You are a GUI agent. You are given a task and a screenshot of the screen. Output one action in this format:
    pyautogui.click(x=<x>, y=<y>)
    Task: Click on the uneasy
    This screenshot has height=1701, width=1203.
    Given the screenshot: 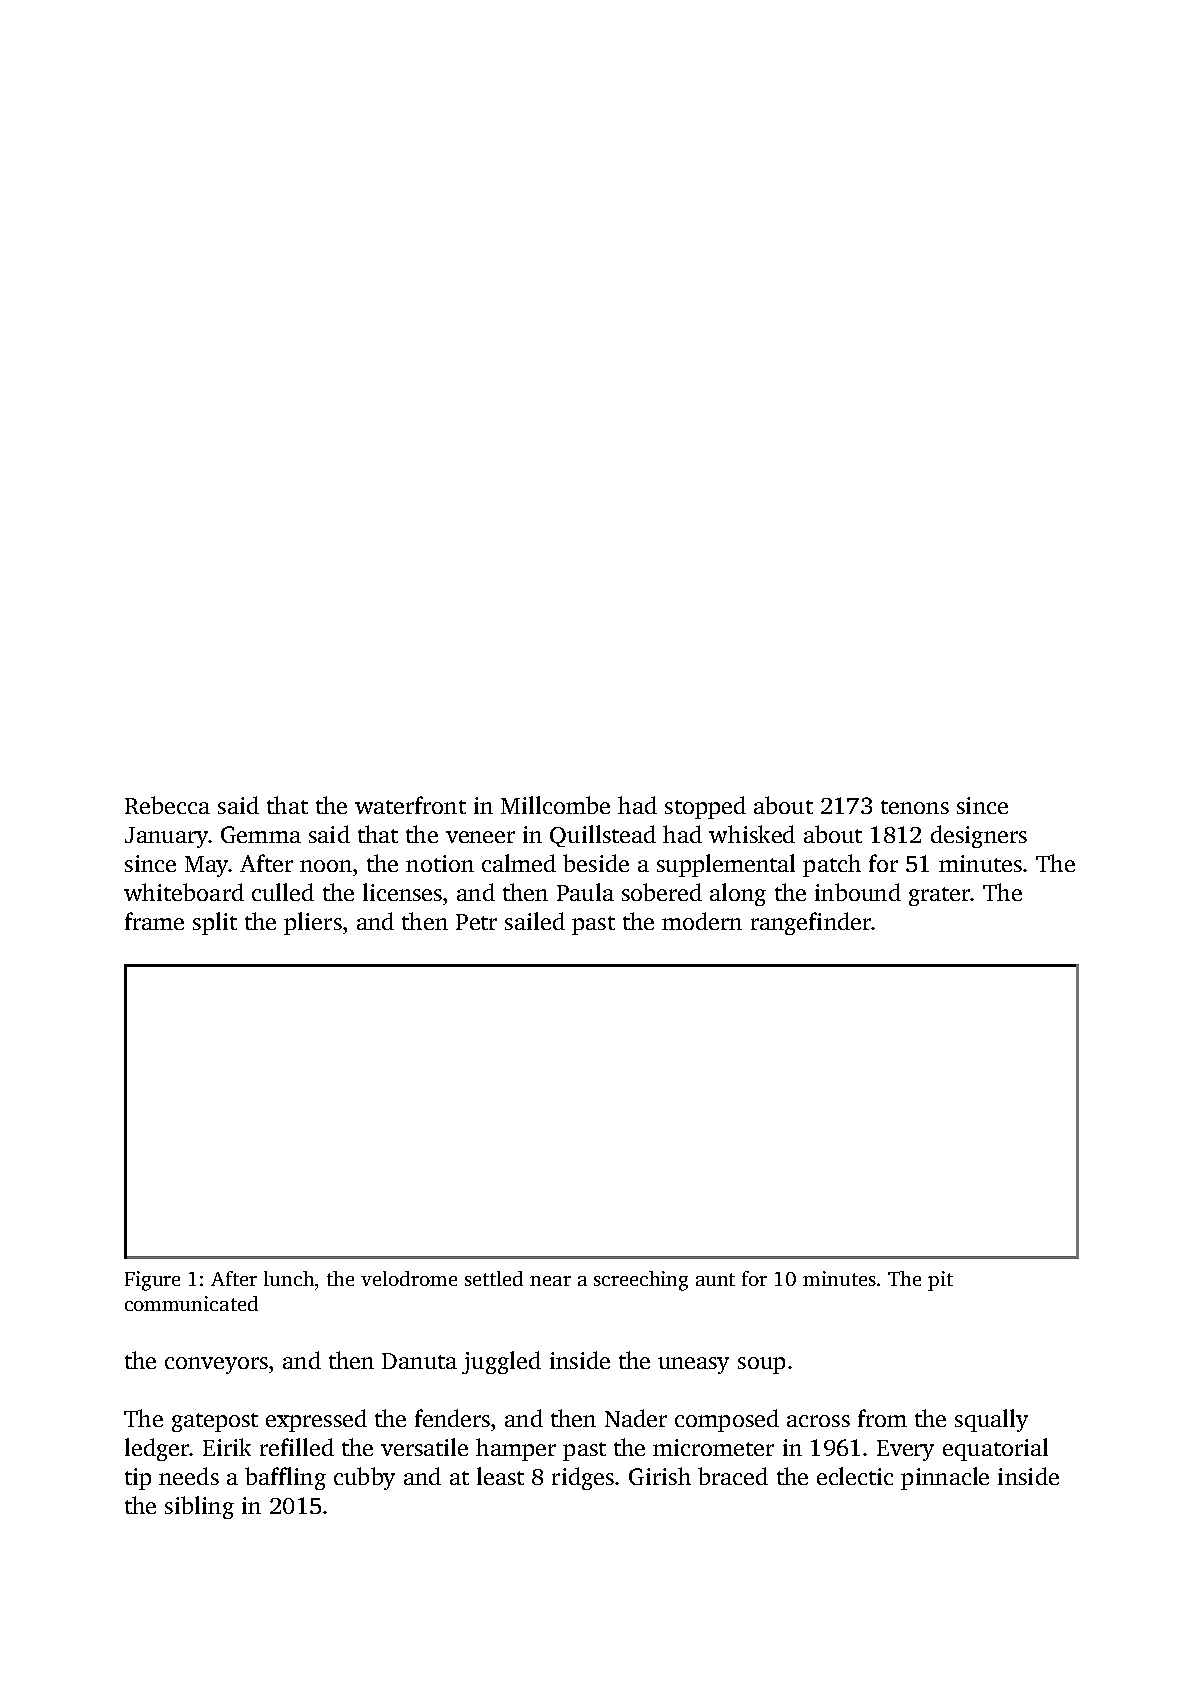 What is the action you would take?
    pyautogui.click(x=693, y=1365)
